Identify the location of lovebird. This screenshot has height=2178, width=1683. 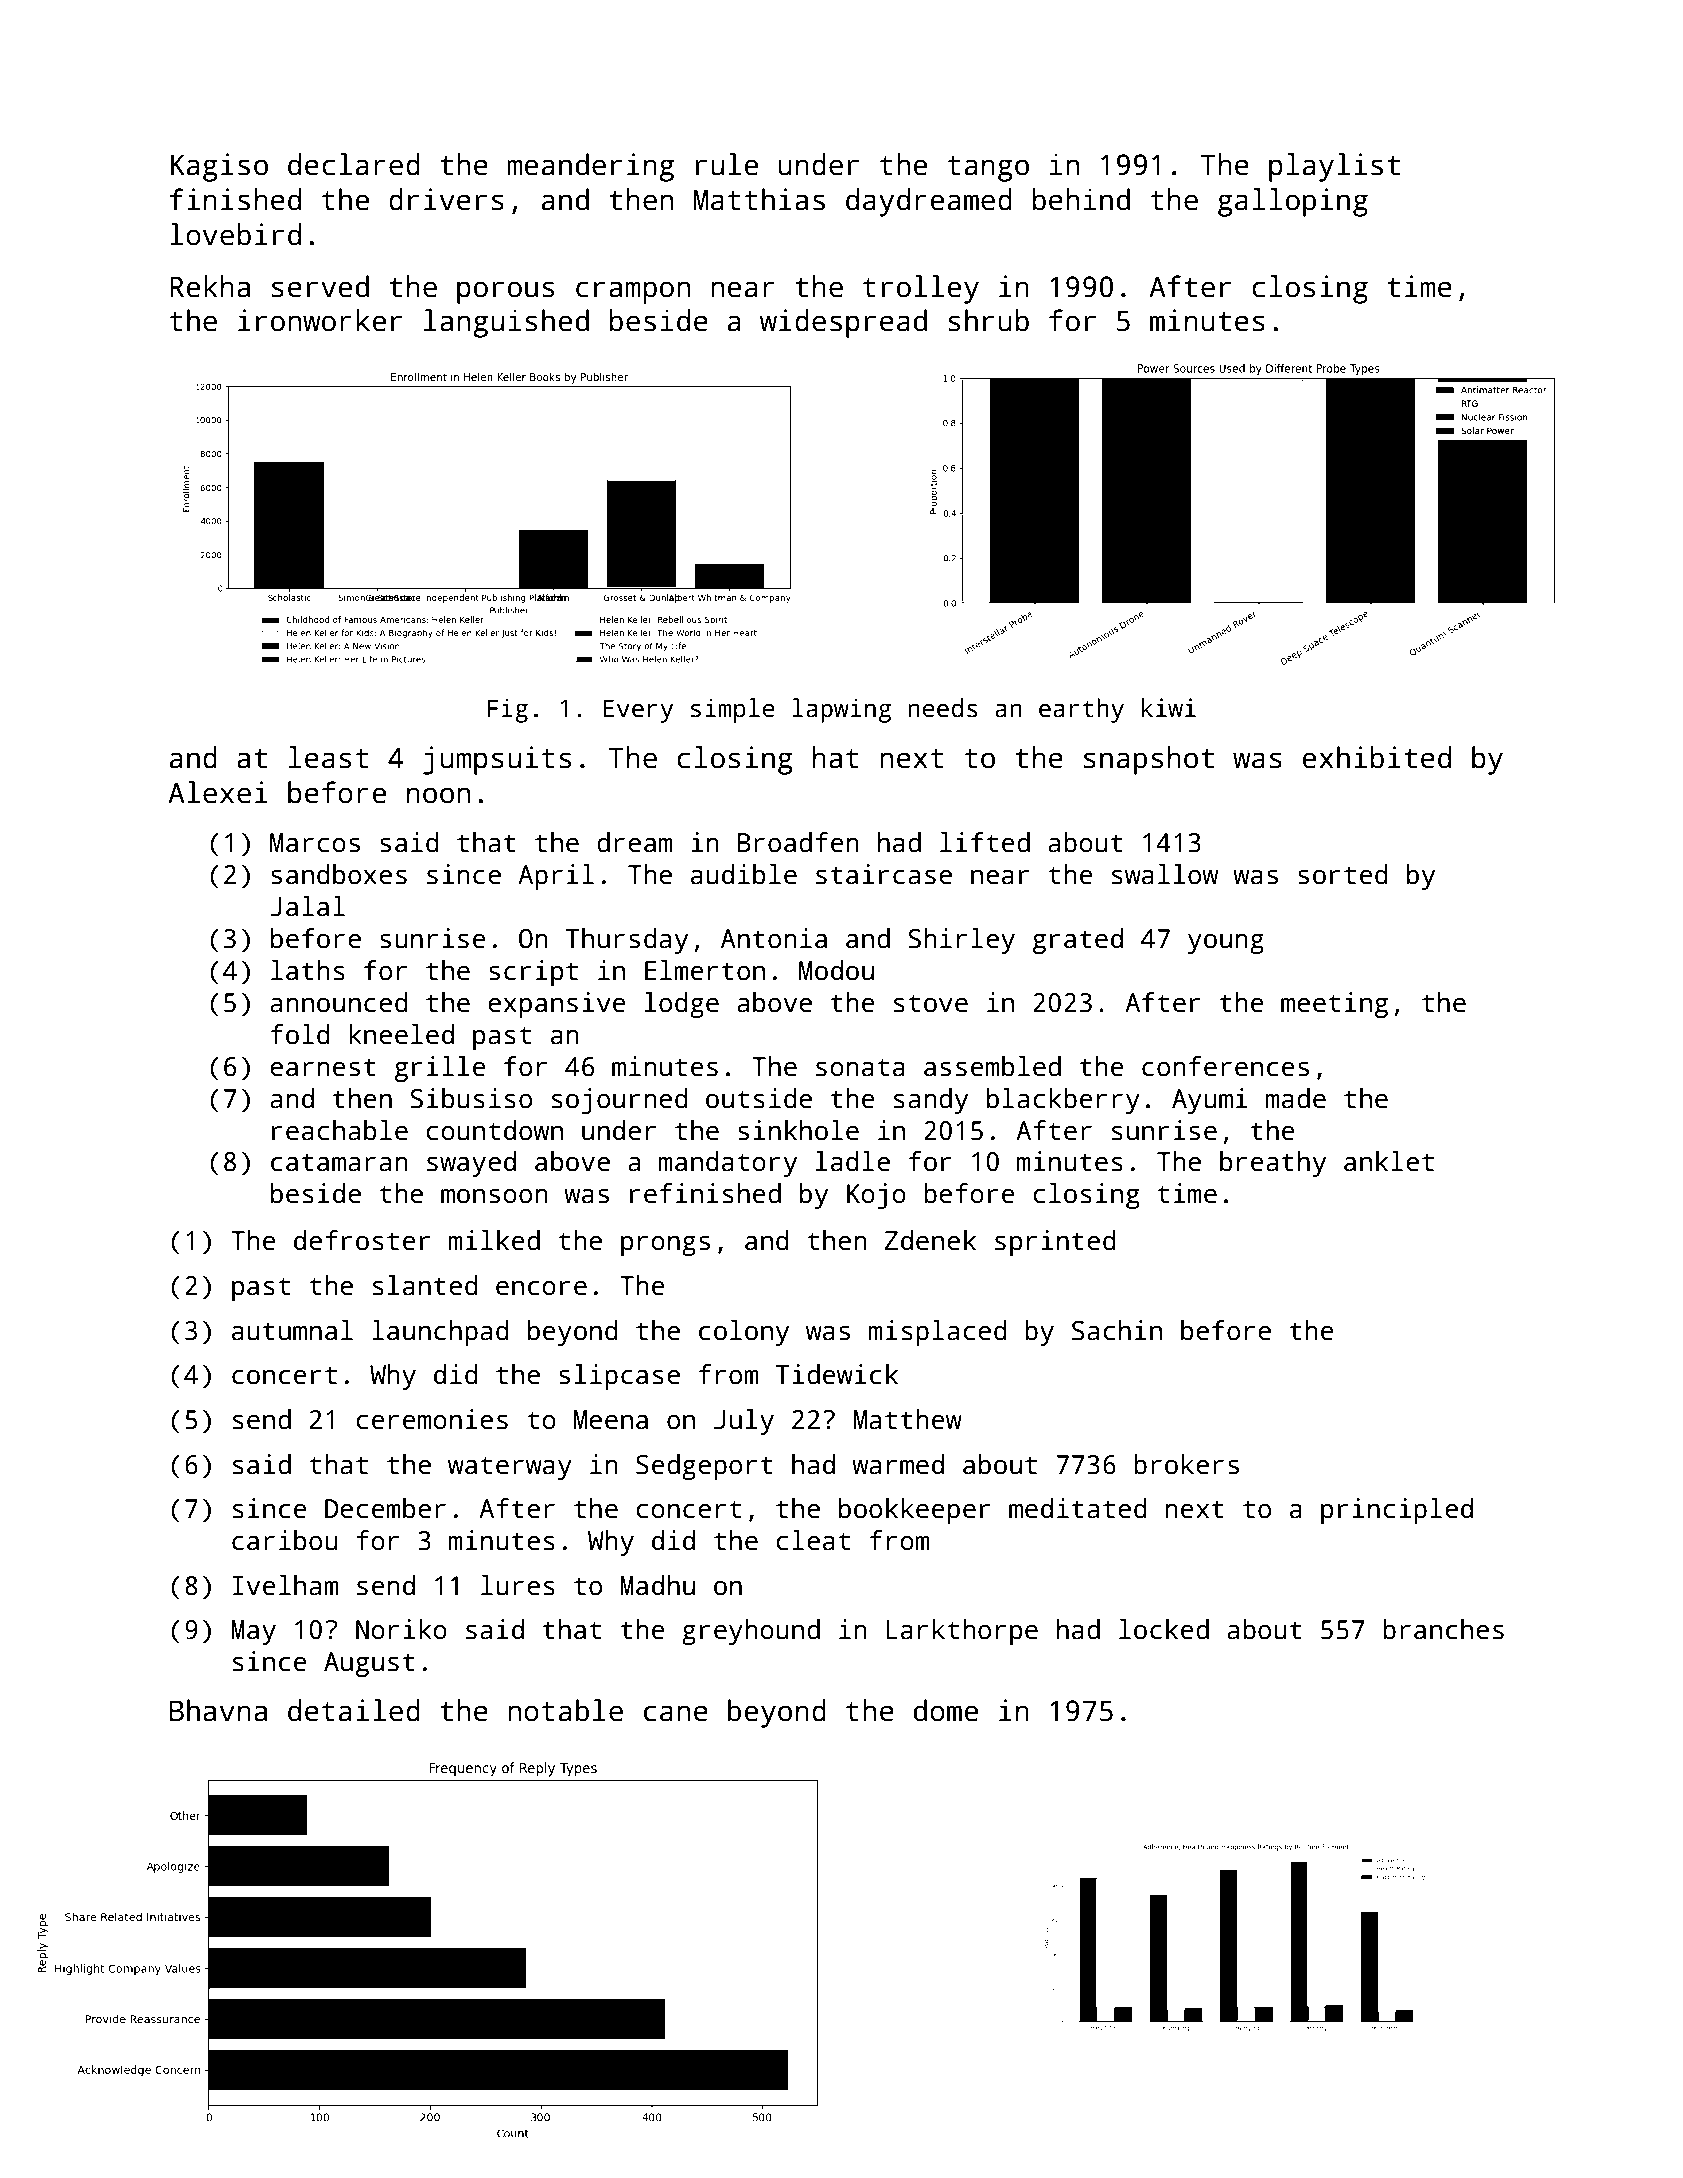
(235, 234).
